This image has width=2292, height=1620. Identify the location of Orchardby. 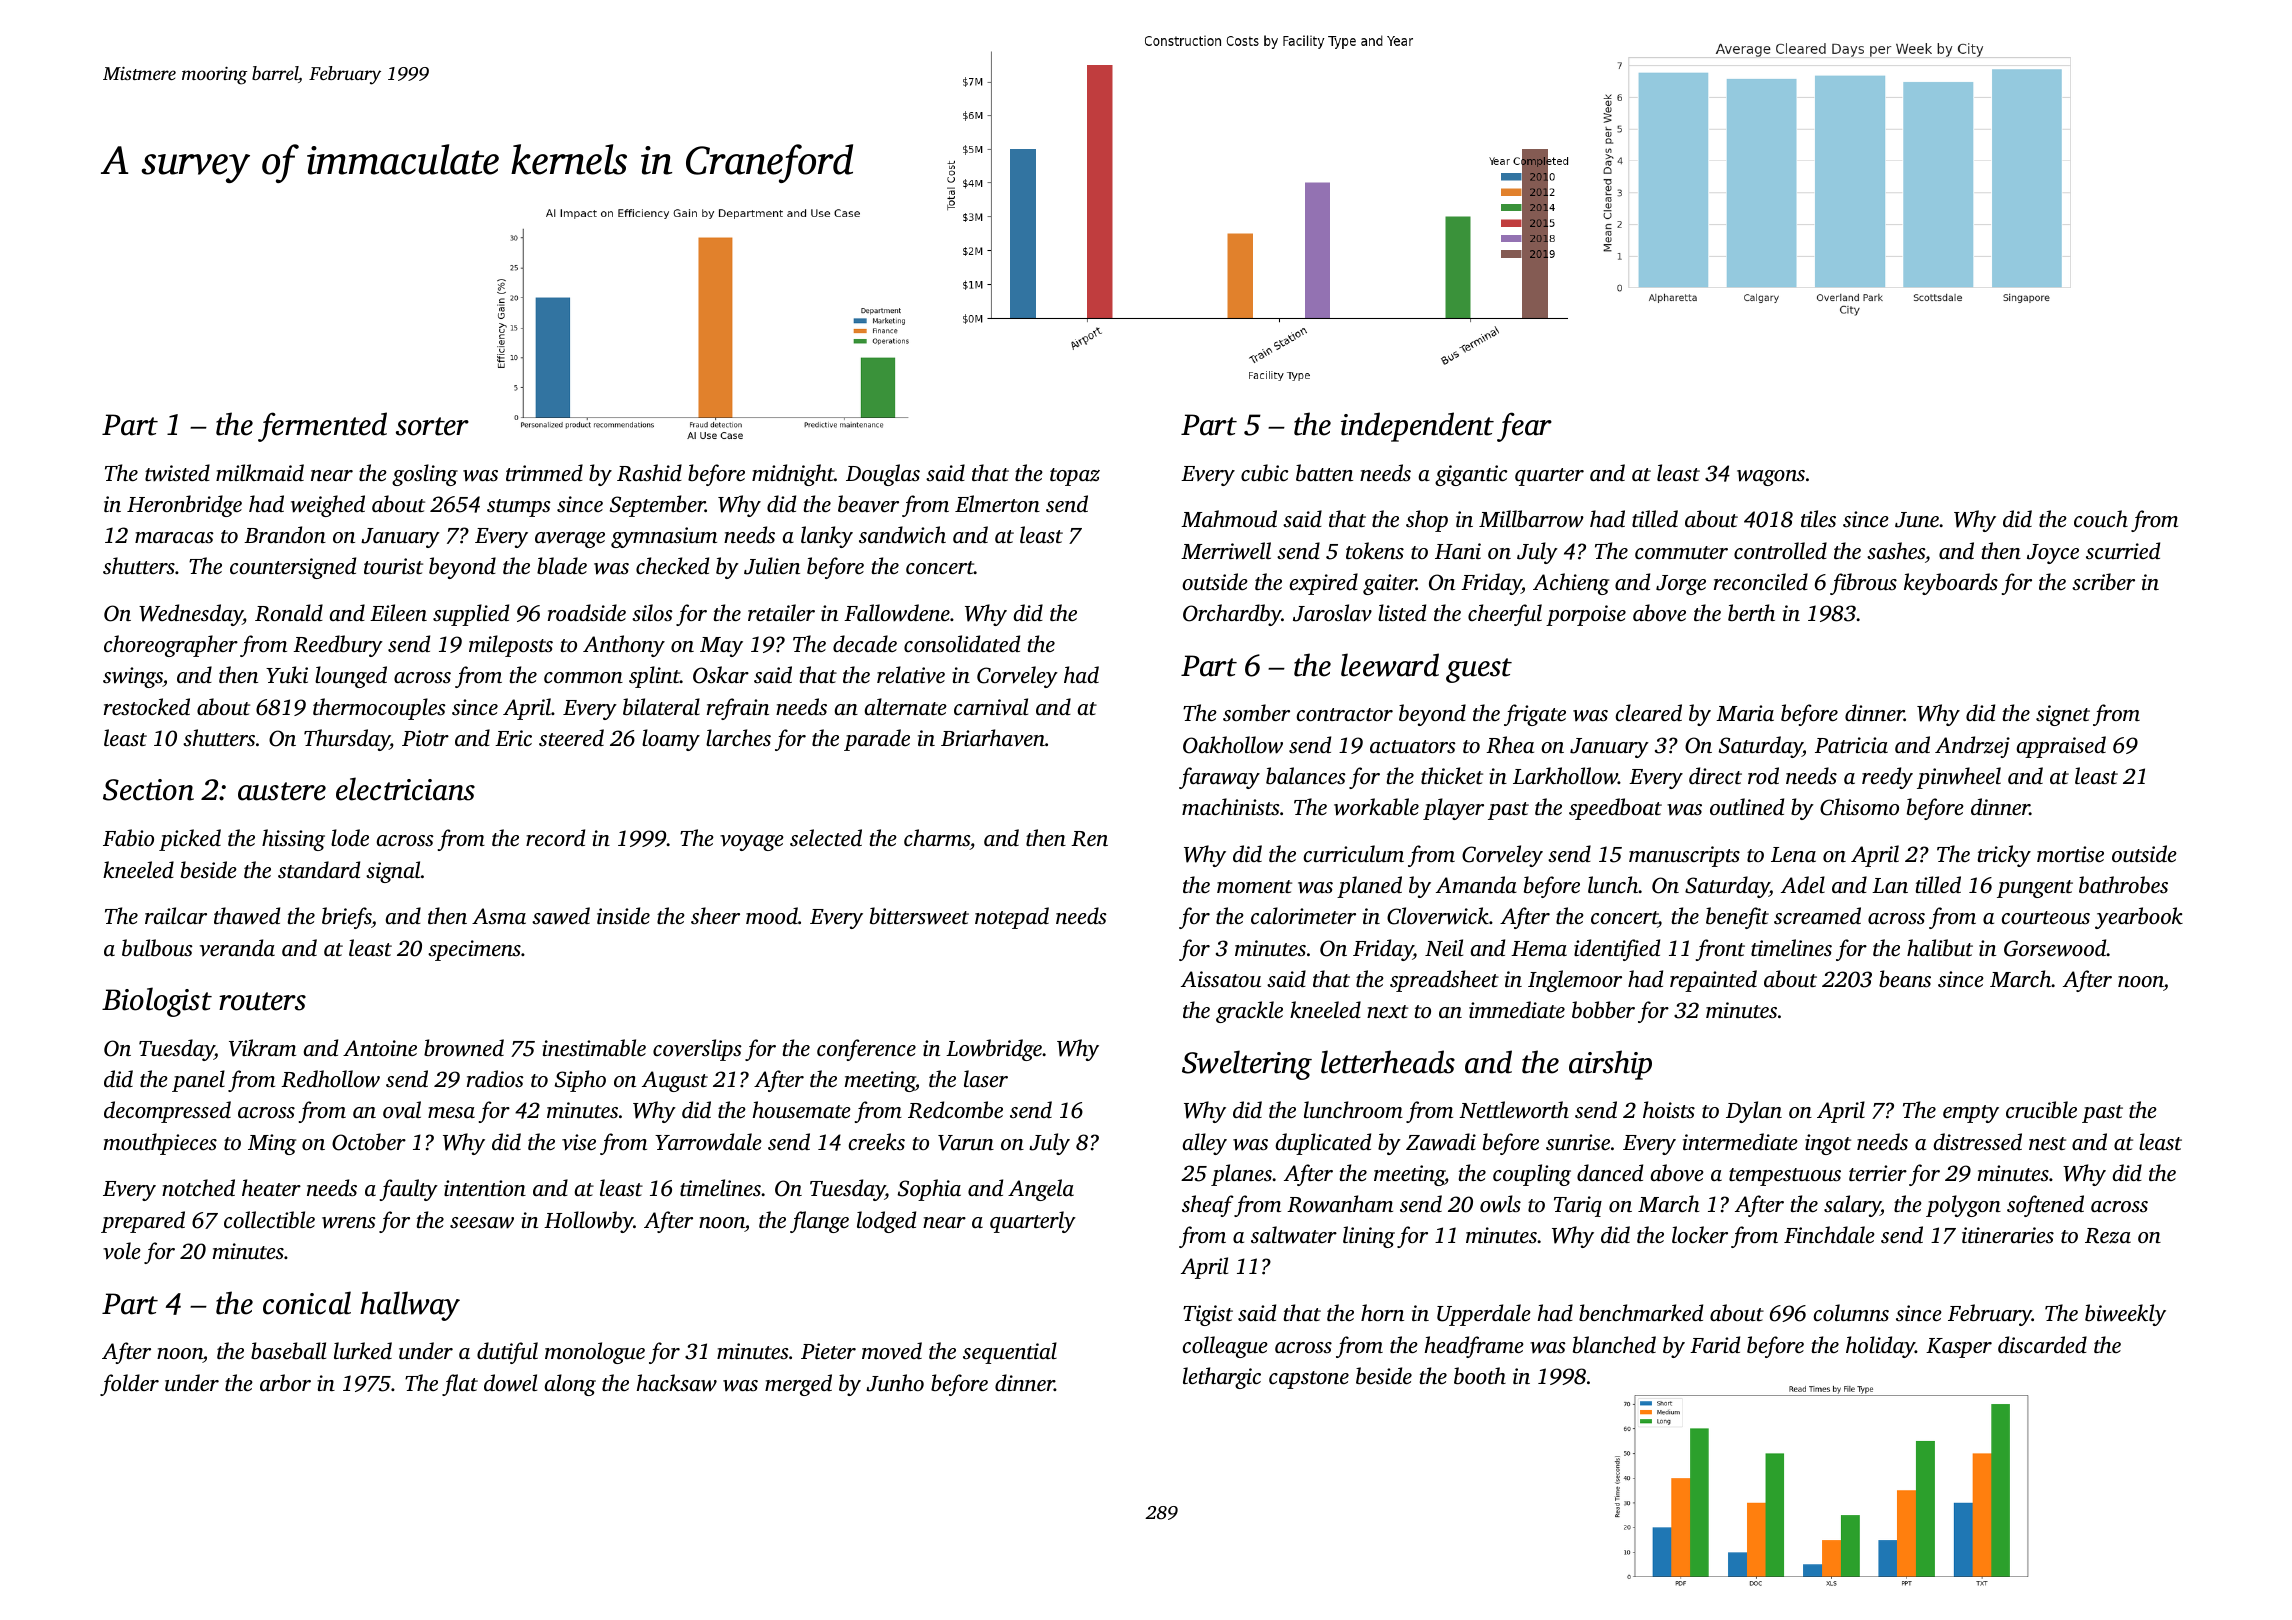
(1232, 615).
